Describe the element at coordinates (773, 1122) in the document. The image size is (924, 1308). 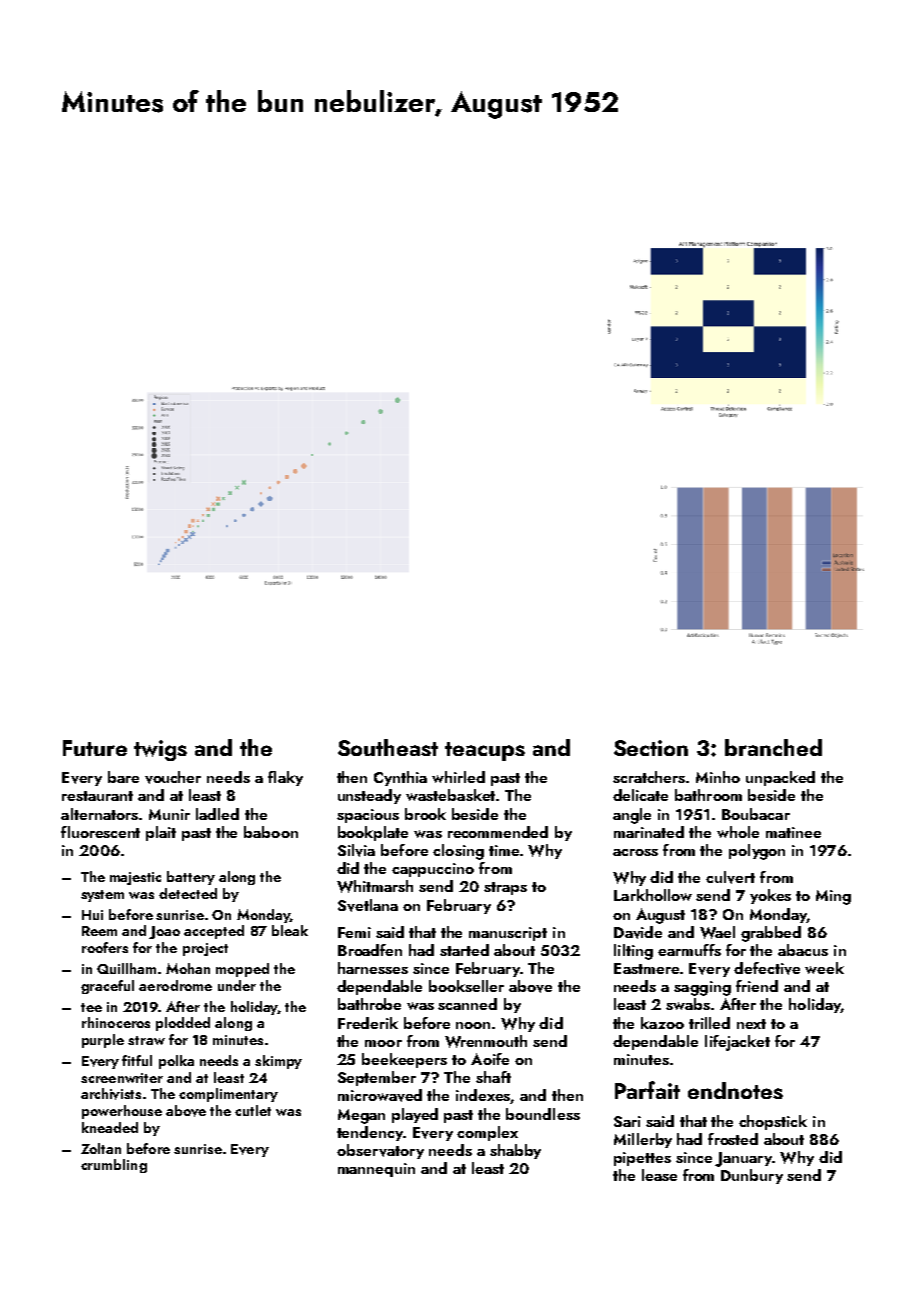
I see `chopstick` at that location.
